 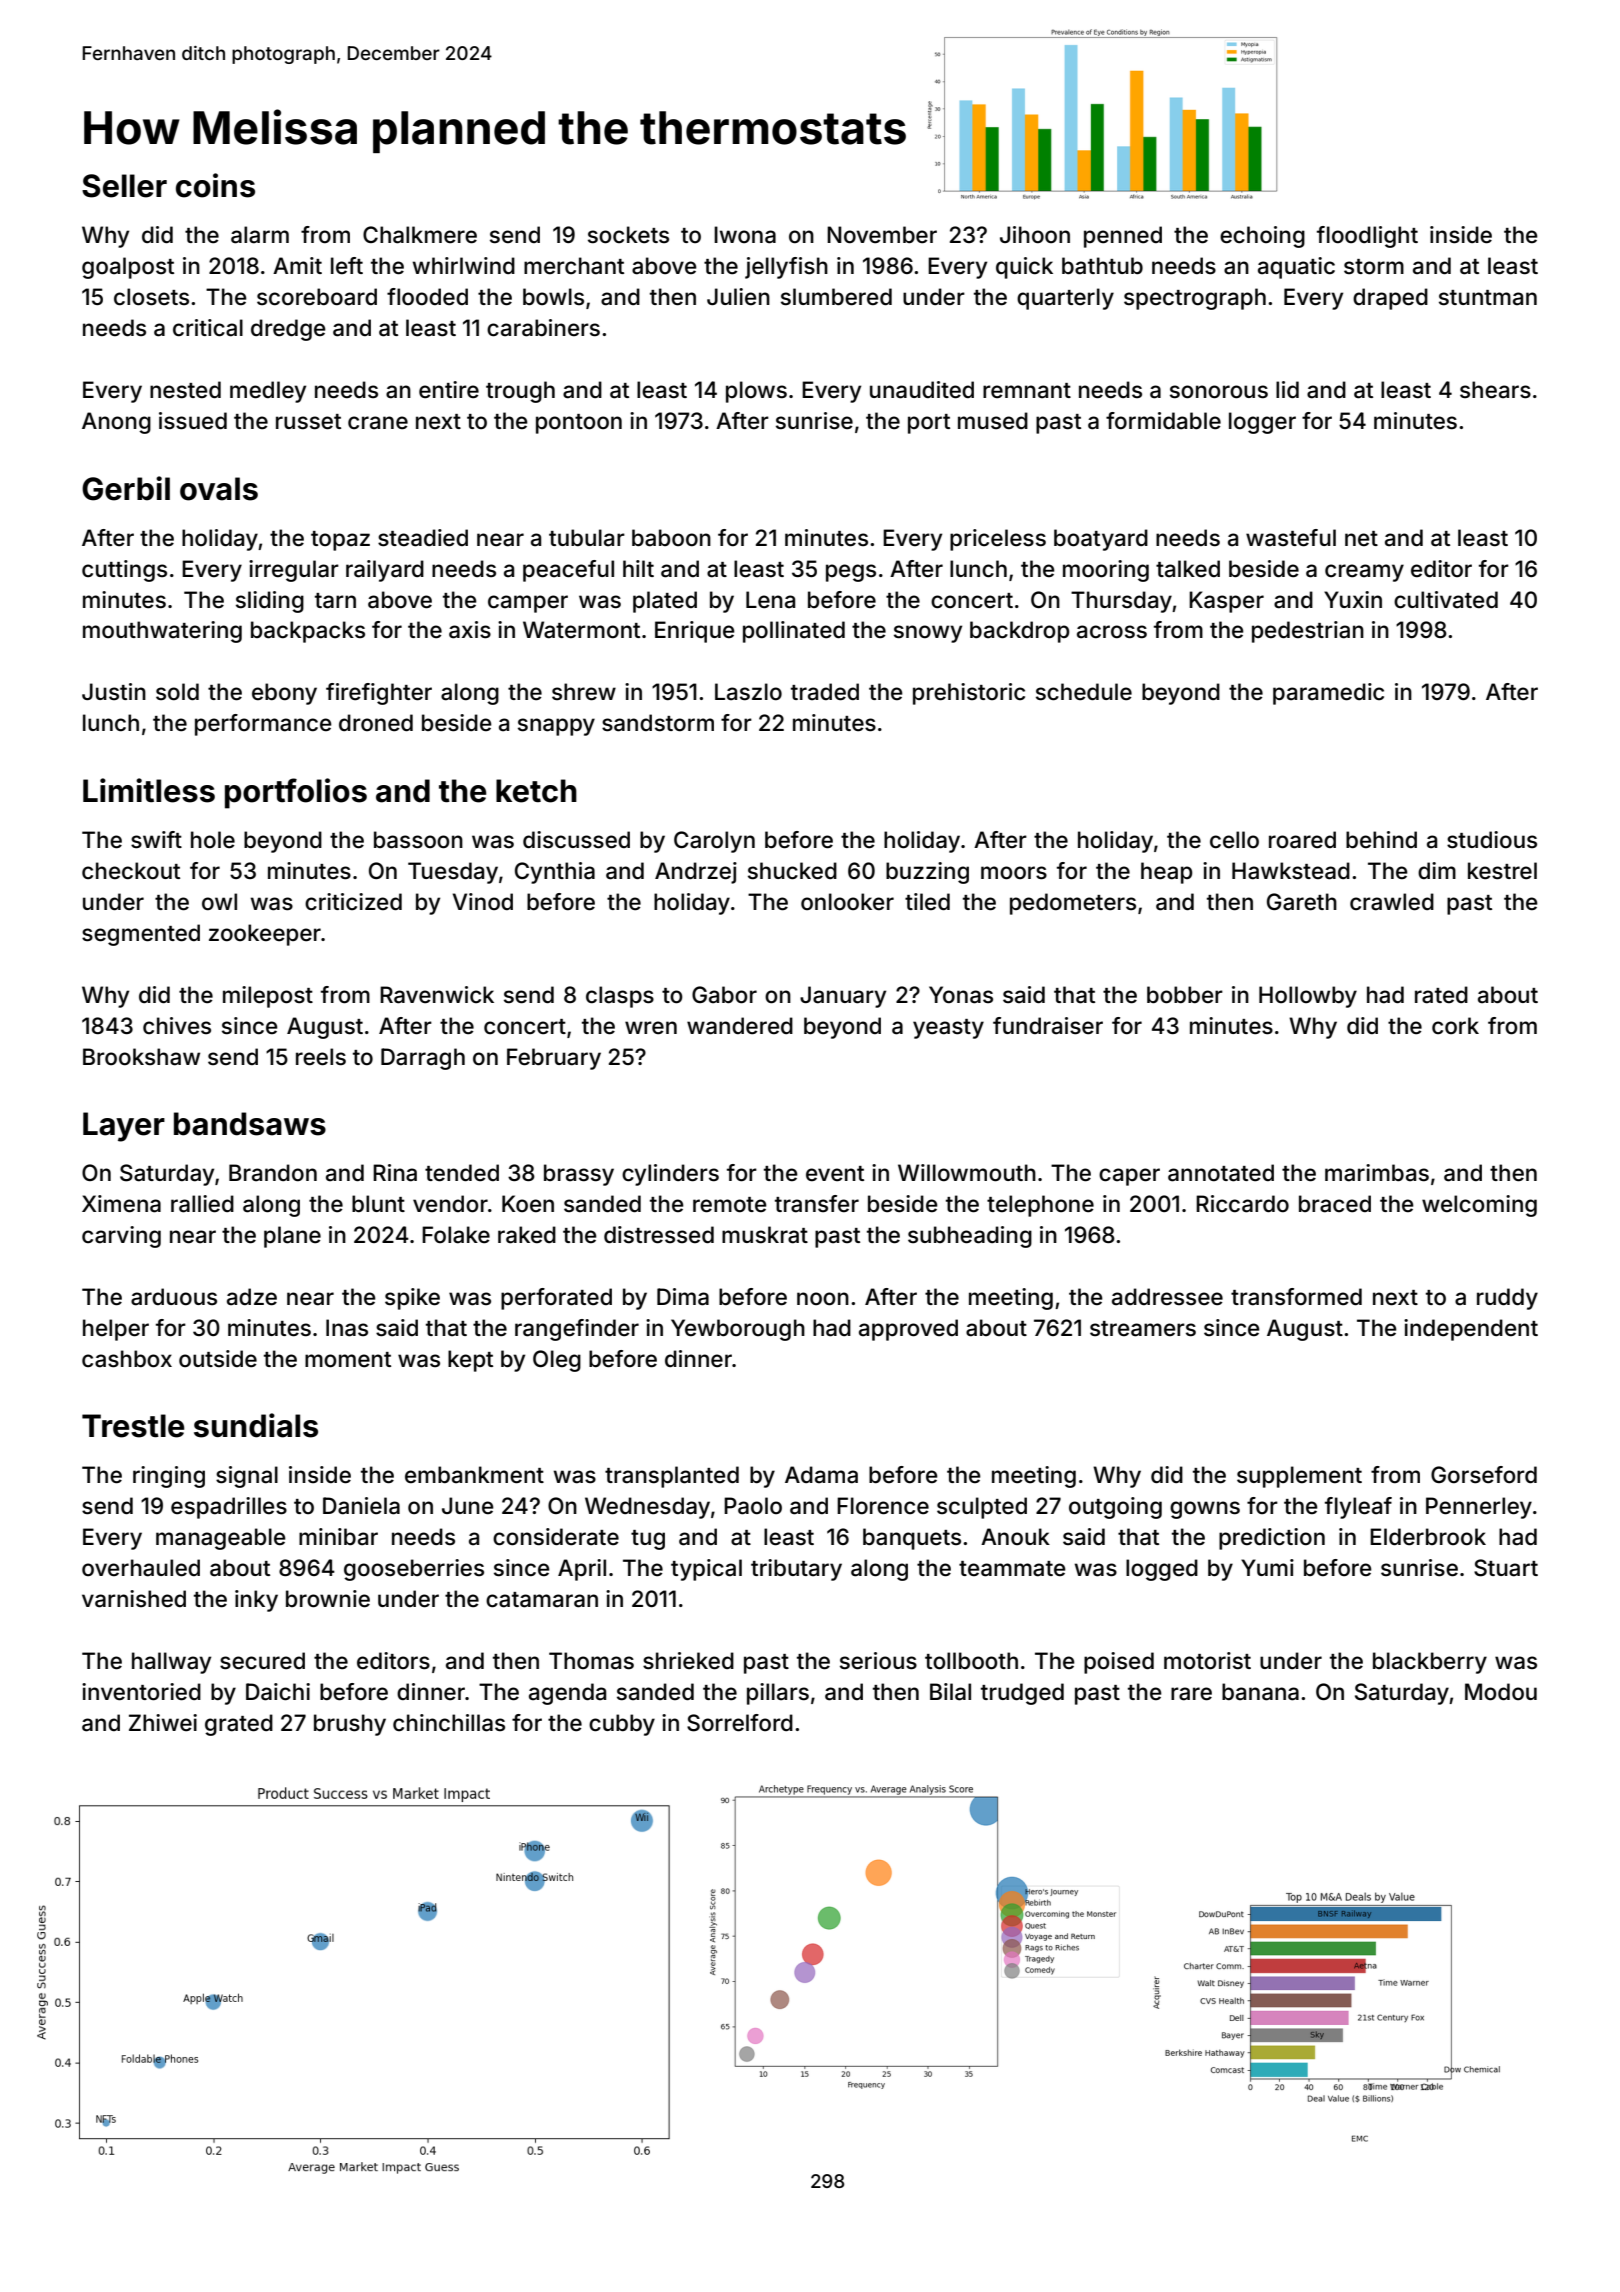 I want to click on mused, so click(x=993, y=420).
